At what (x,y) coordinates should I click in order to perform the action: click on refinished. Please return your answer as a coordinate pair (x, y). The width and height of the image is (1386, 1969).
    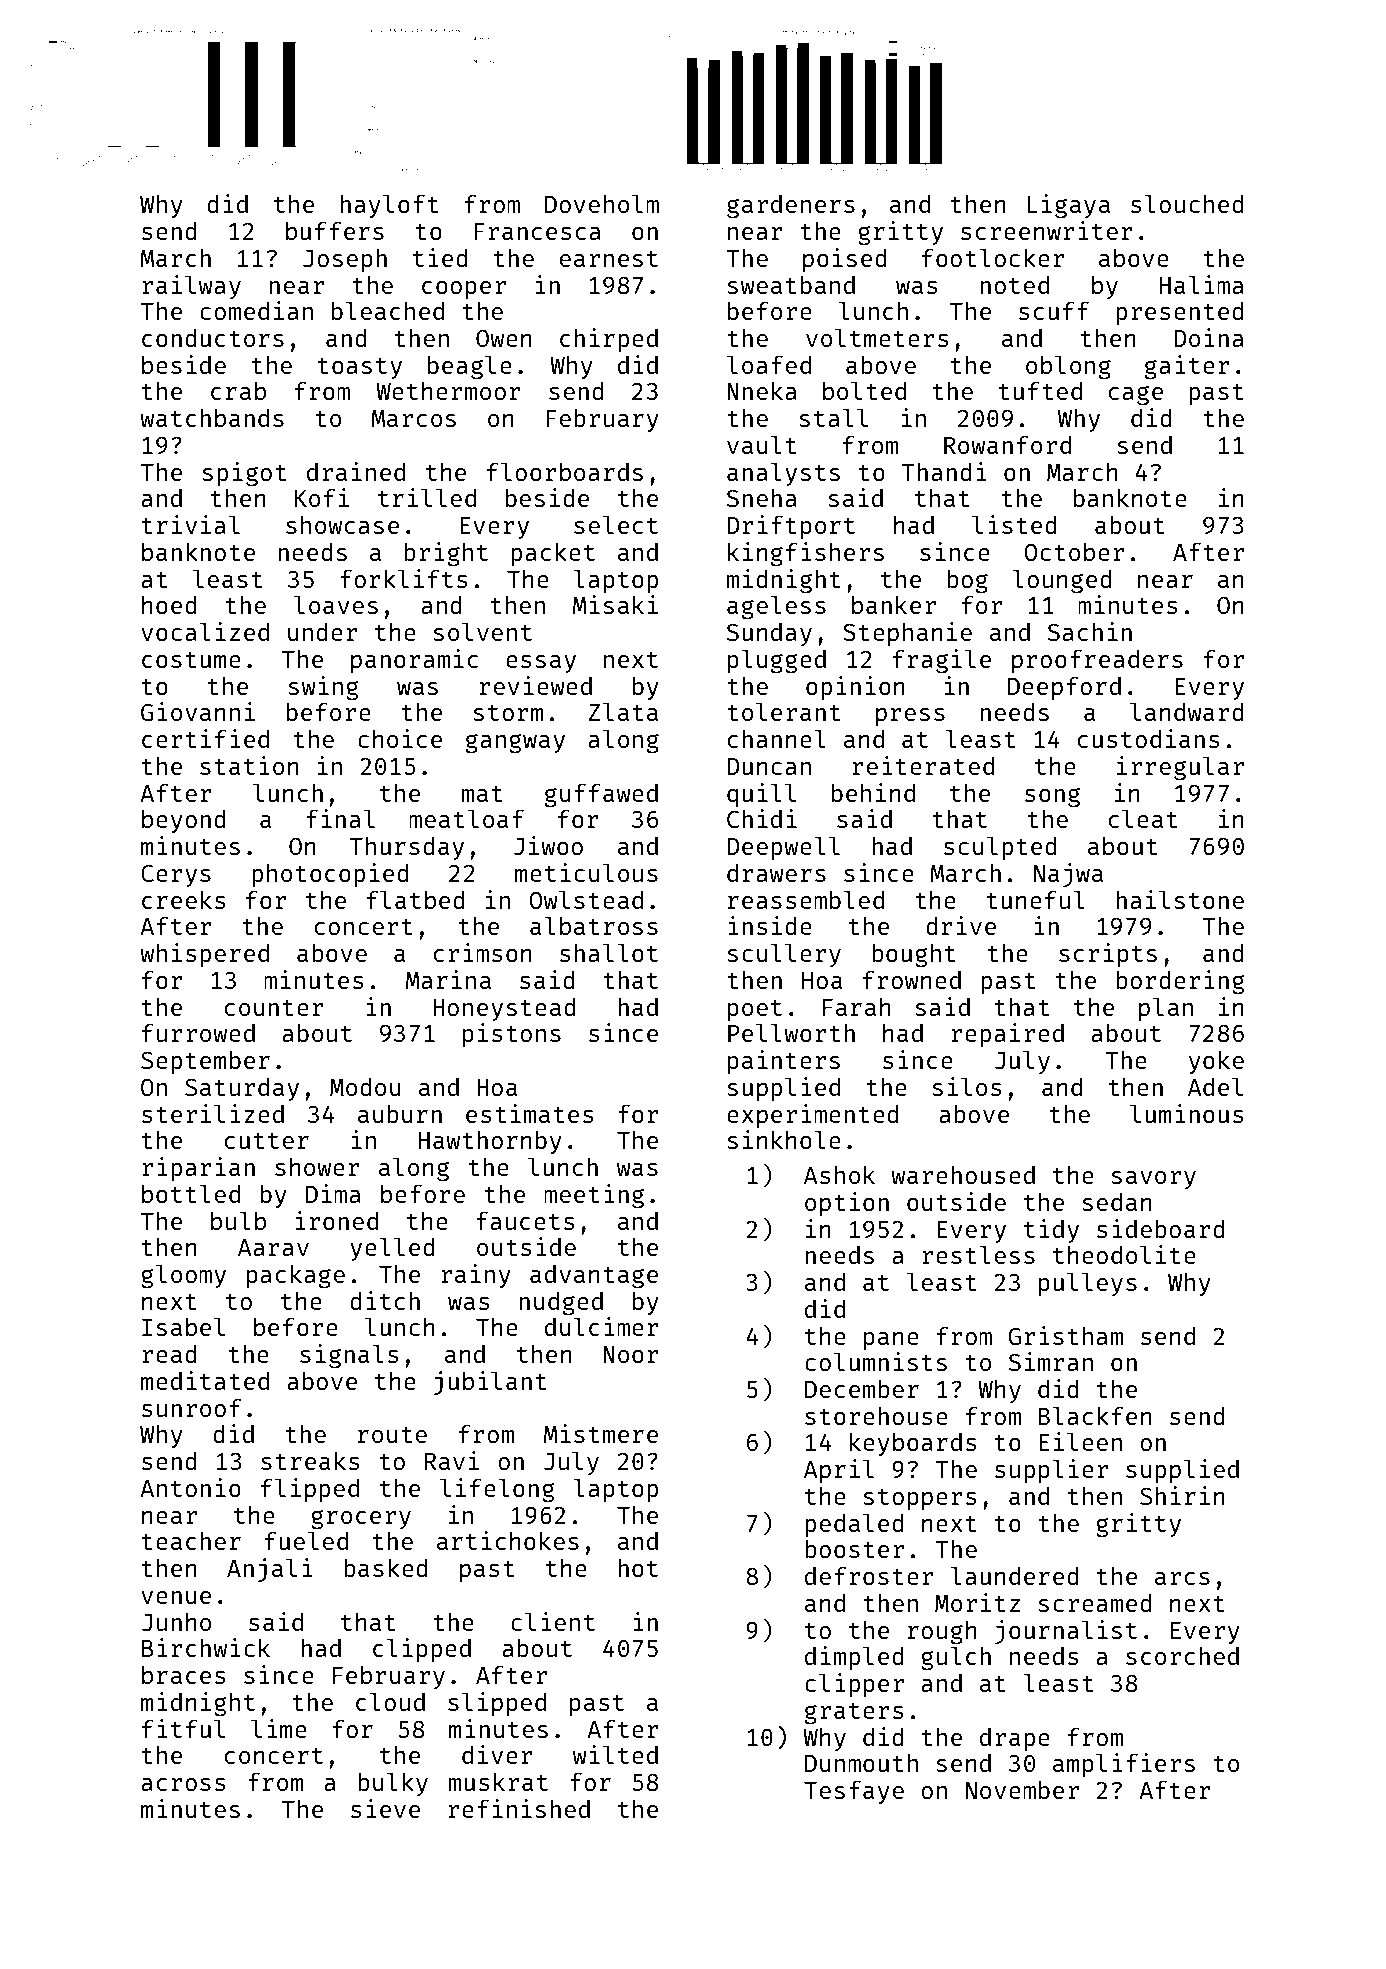
    Looking at the image, I should click on (519, 1808).
